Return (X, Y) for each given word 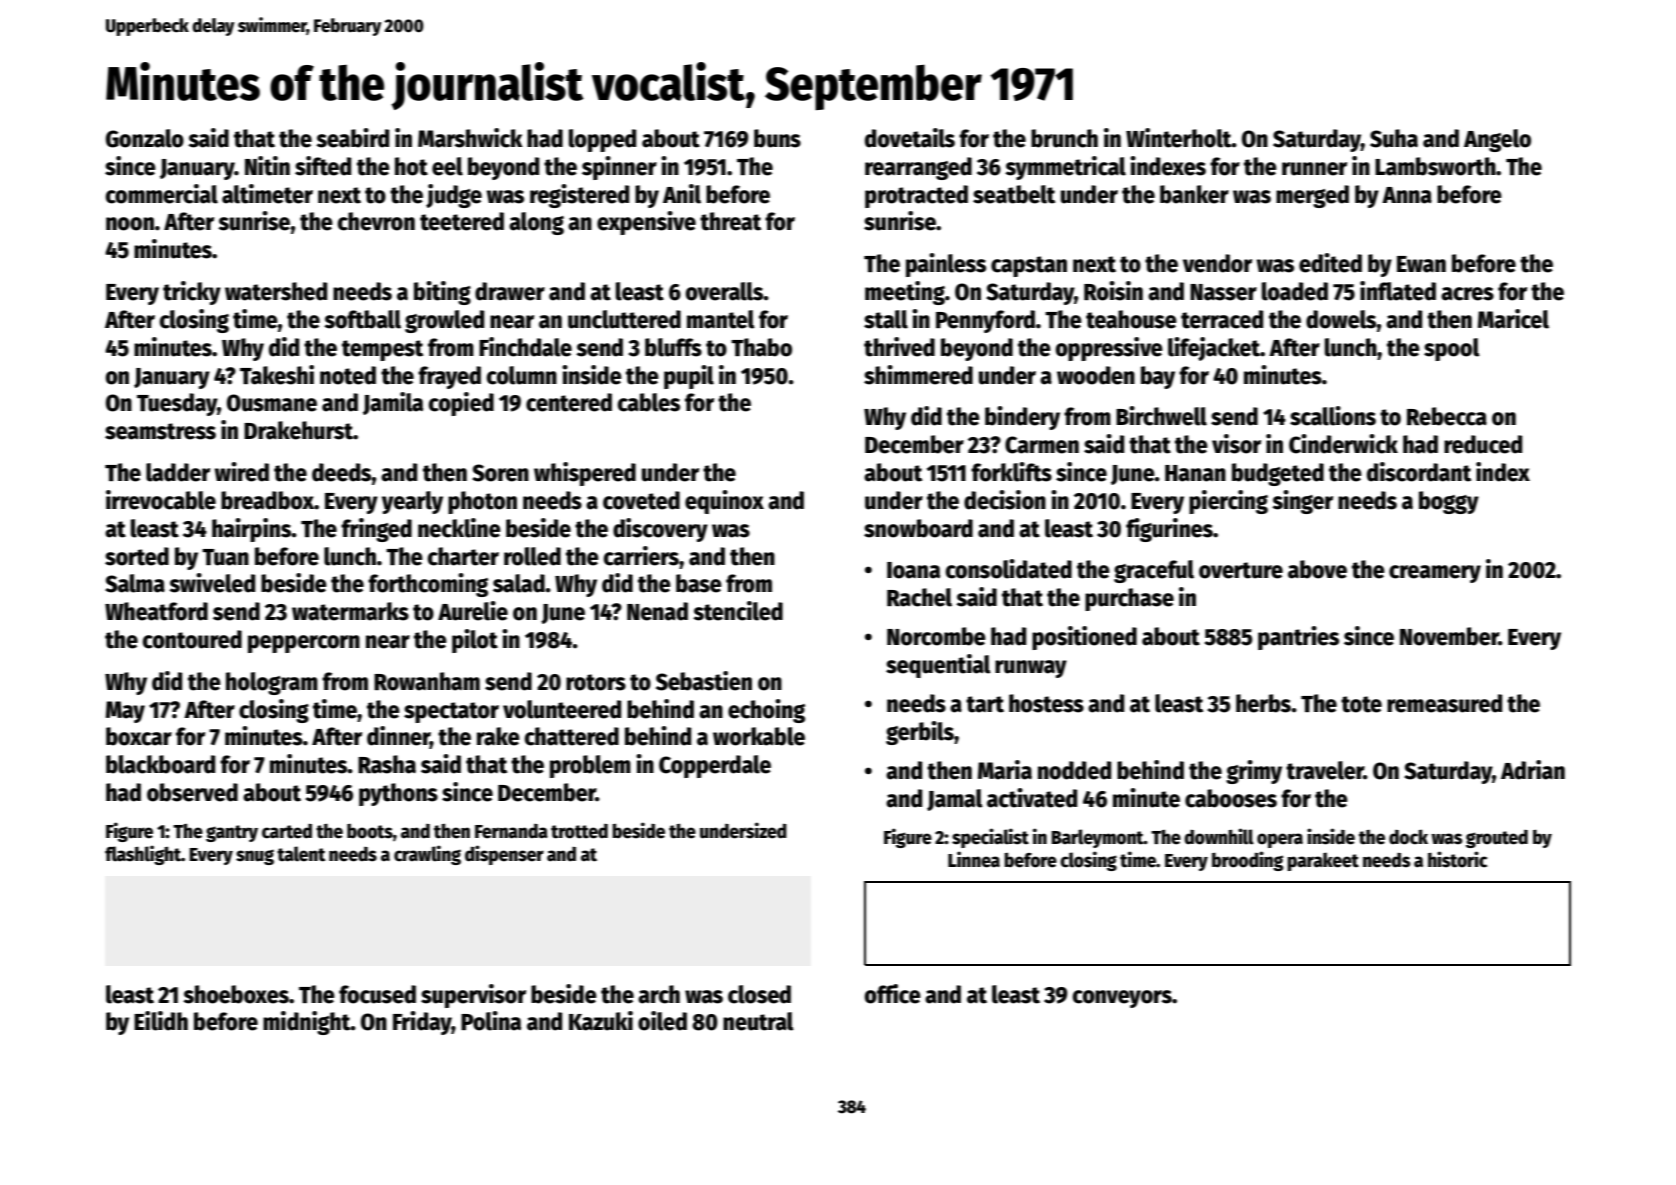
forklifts (1011, 472)
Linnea (974, 859)
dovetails (910, 138)
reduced (1483, 444)
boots (370, 831)
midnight (307, 1023)
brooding (1247, 861)
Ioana (913, 570)
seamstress (160, 431)
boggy (1449, 502)
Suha (1394, 138)
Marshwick (470, 138)
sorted (137, 556)
